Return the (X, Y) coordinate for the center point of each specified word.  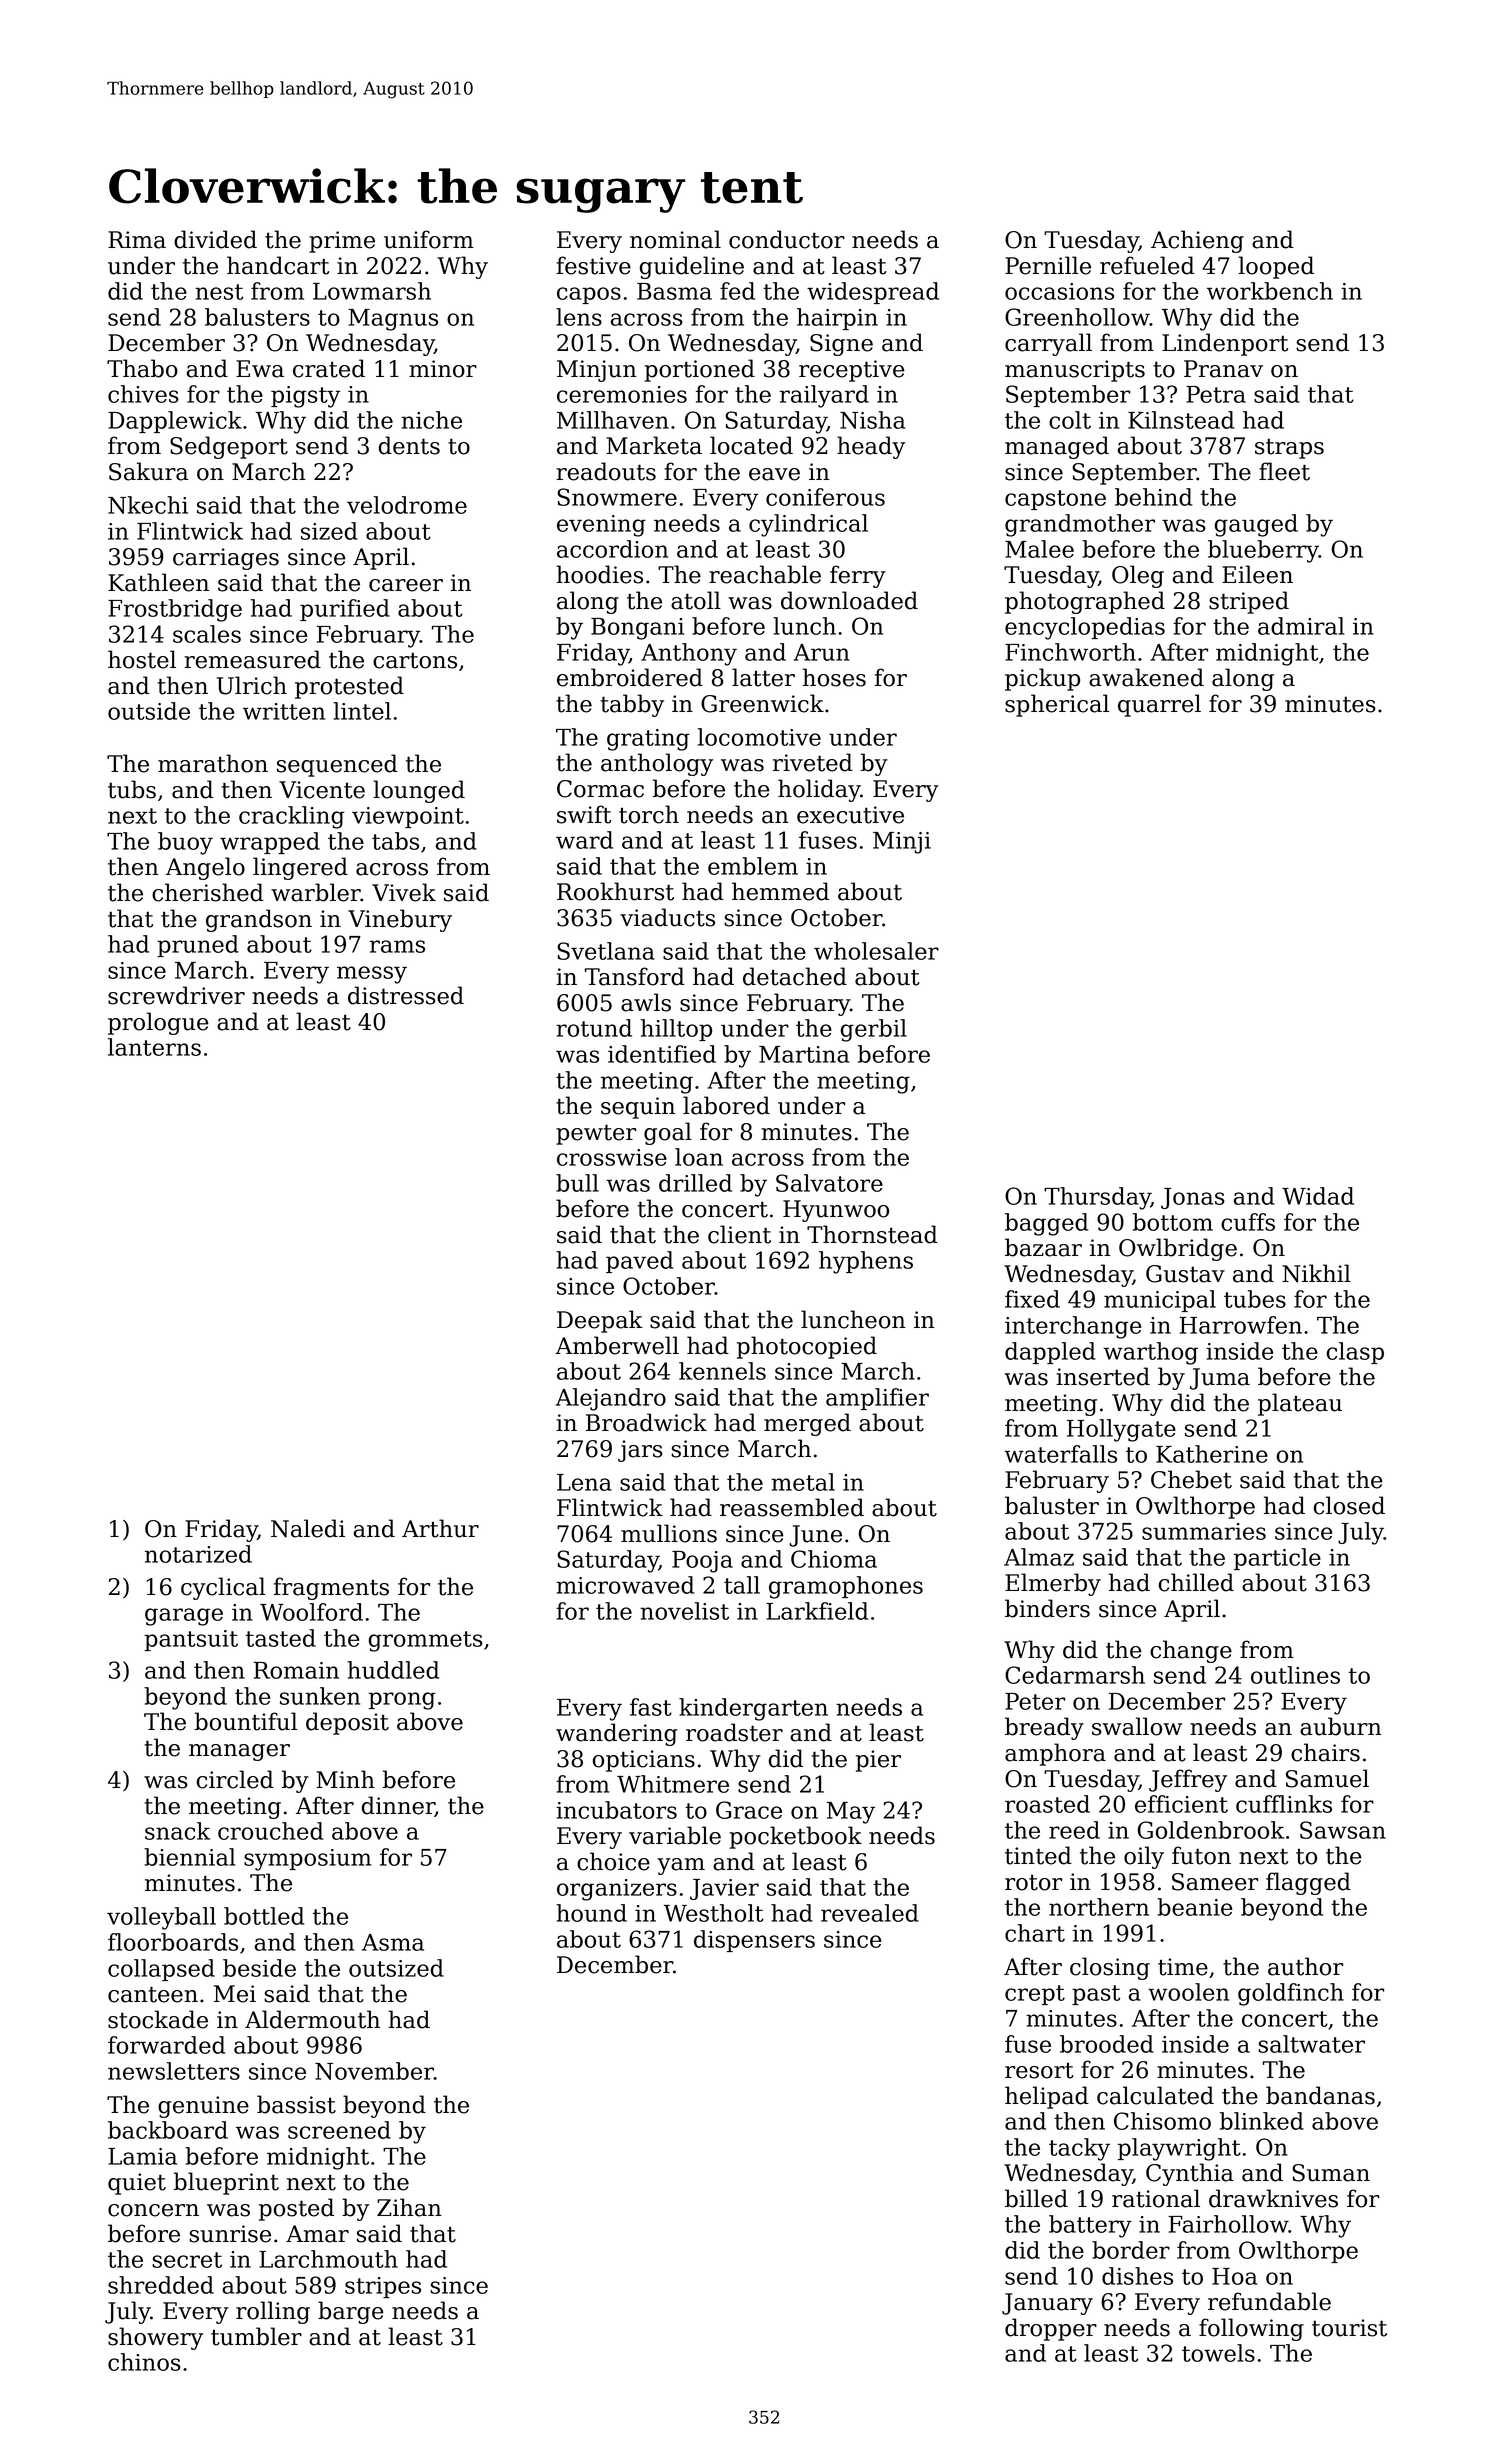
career (406, 585)
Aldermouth (312, 2019)
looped (1276, 267)
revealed (870, 1913)
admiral (1301, 626)
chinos (144, 2362)
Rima (137, 240)
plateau (1300, 1404)
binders (1047, 1608)
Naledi (308, 1528)
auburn (1341, 1726)
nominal (675, 239)
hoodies (599, 574)
